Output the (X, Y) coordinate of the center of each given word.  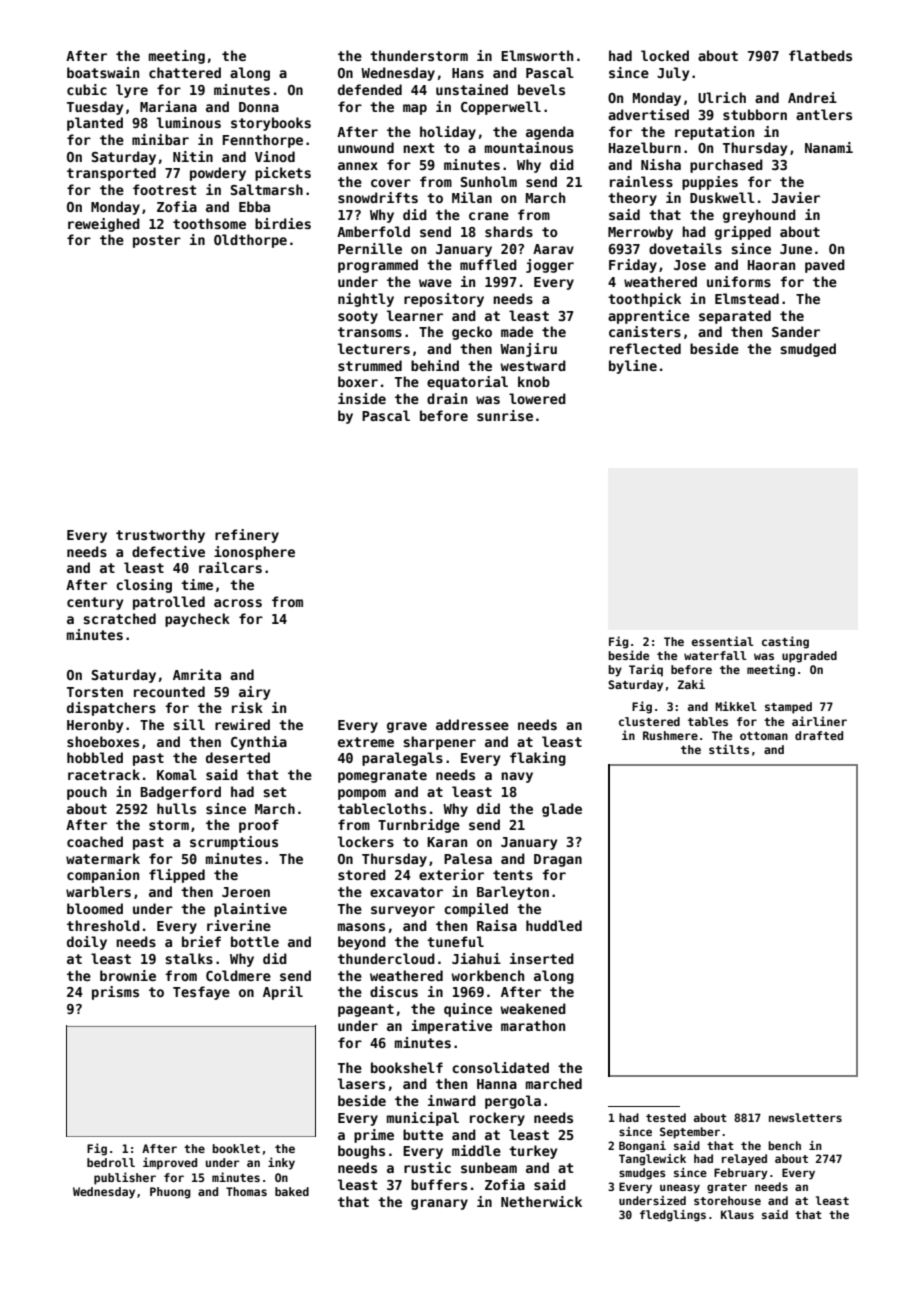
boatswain (103, 72)
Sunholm (489, 181)
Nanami (829, 147)
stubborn (755, 114)
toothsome (209, 223)
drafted (819, 735)
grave (407, 727)
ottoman (764, 736)
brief (201, 941)
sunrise (505, 415)
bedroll (111, 1162)
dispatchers (111, 709)
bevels (541, 89)
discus (394, 991)
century (95, 603)
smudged (808, 350)
